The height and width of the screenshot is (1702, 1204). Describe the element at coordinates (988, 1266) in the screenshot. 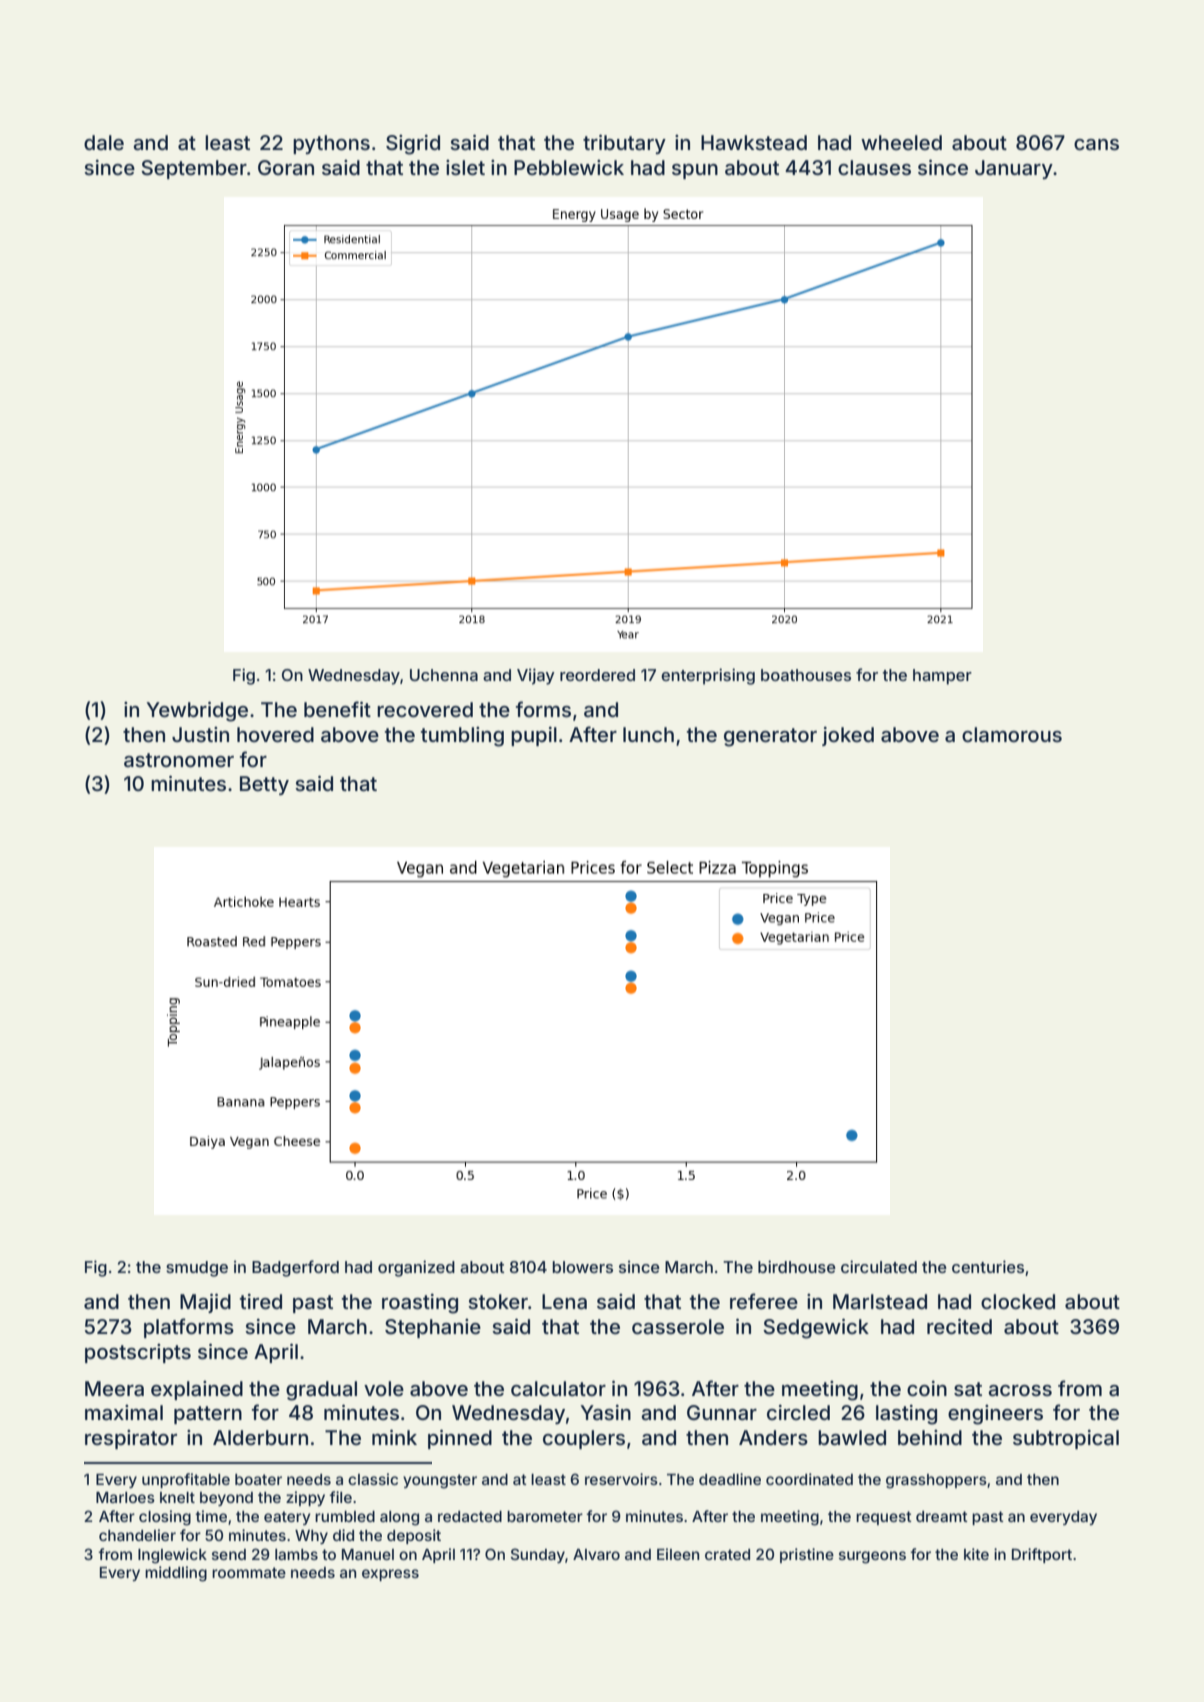

I see `centuries` at that location.
